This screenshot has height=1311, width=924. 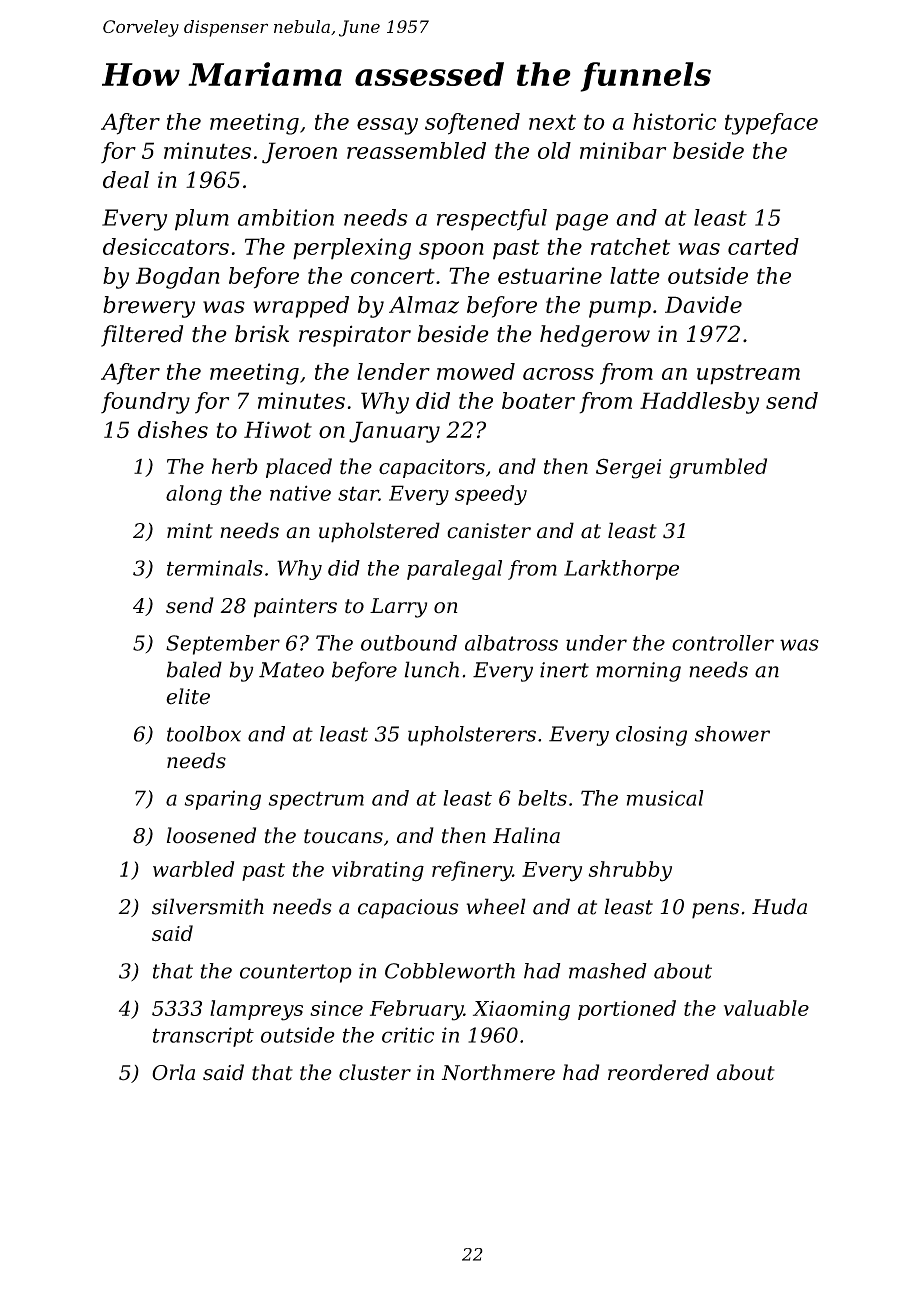 I want to click on Halina, so click(x=526, y=835).
